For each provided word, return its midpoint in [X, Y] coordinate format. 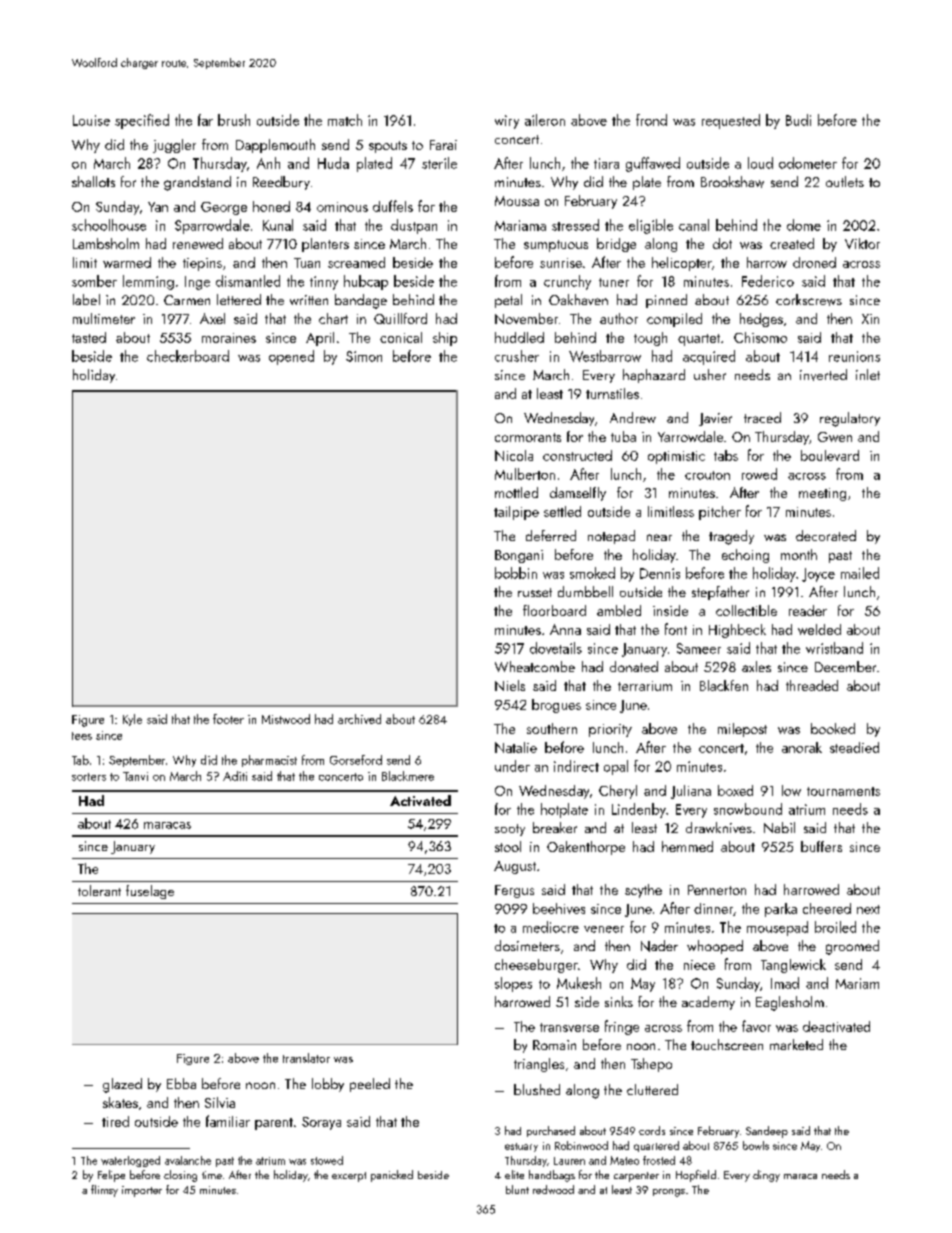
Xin [870, 319]
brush [234, 120]
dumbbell [585, 591]
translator [306, 1058]
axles [756, 666]
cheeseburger [536, 966]
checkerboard [188, 356]
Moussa [517, 201]
